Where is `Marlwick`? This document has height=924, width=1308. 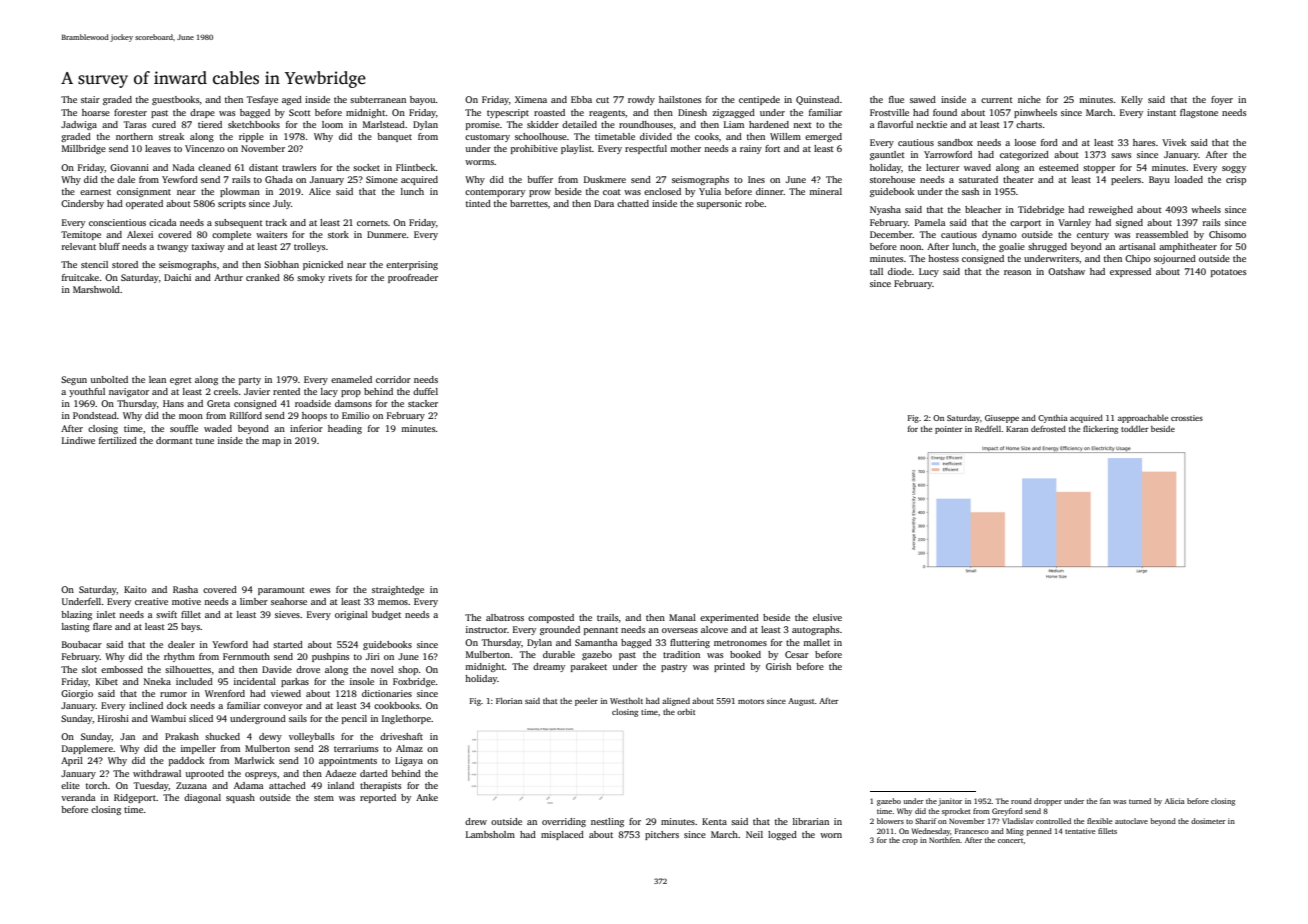
Marlwick is located at coordinates (254, 760).
